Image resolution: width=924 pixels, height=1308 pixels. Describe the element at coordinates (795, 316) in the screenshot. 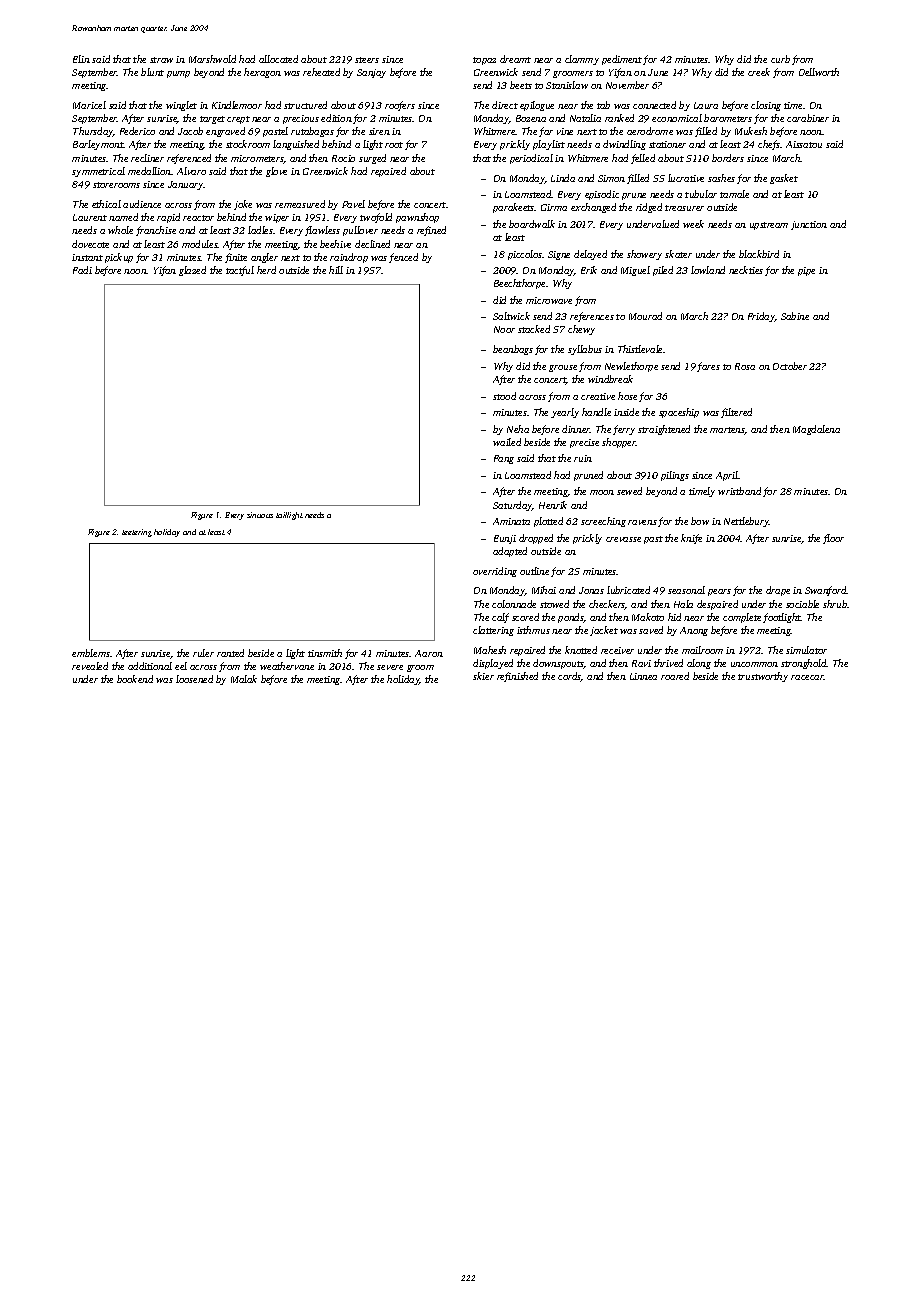

I see `Sabine` at that location.
